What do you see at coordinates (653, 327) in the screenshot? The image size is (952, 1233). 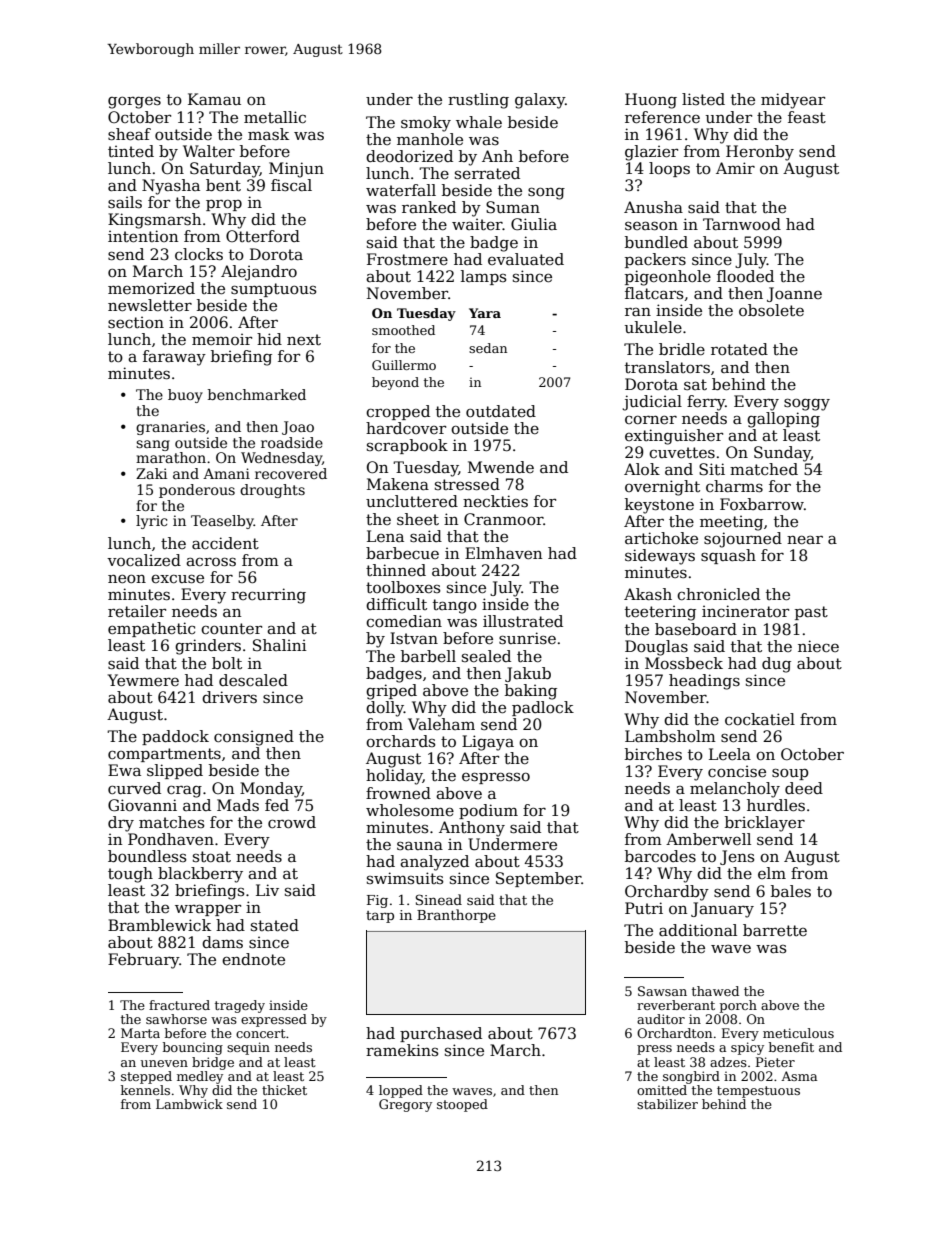 I see `ukulele` at bounding box center [653, 327].
